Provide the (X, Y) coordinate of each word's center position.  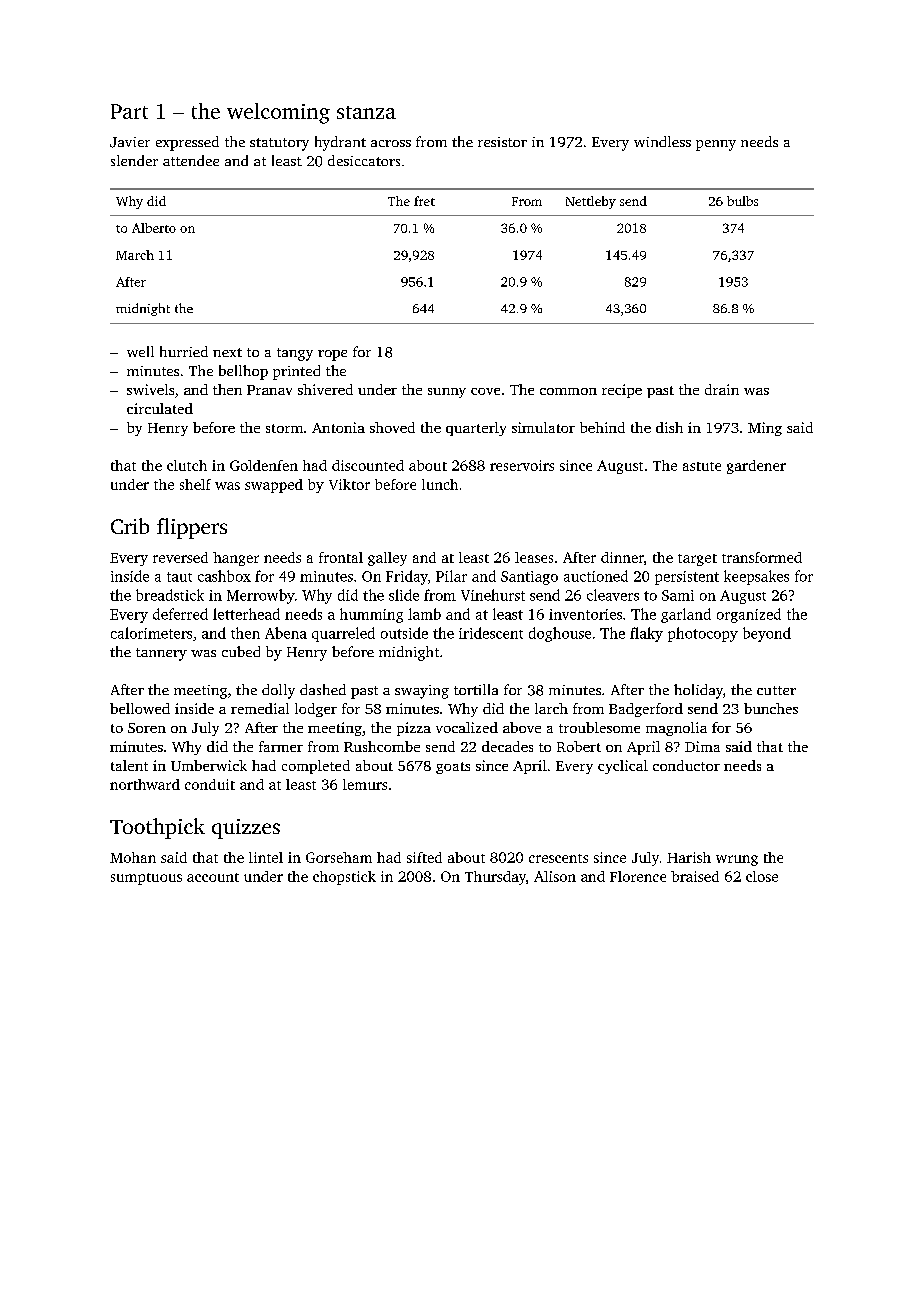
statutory (279, 144)
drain (722, 389)
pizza (414, 729)
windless (662, 141)
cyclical (623, 767)
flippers (192, 528)
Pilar (451, 576)
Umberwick (209, 765)
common (568, 391)
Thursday (495, 878)
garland (686, 615)
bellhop (243, 372)
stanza (366, 112)
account (213, 877)
